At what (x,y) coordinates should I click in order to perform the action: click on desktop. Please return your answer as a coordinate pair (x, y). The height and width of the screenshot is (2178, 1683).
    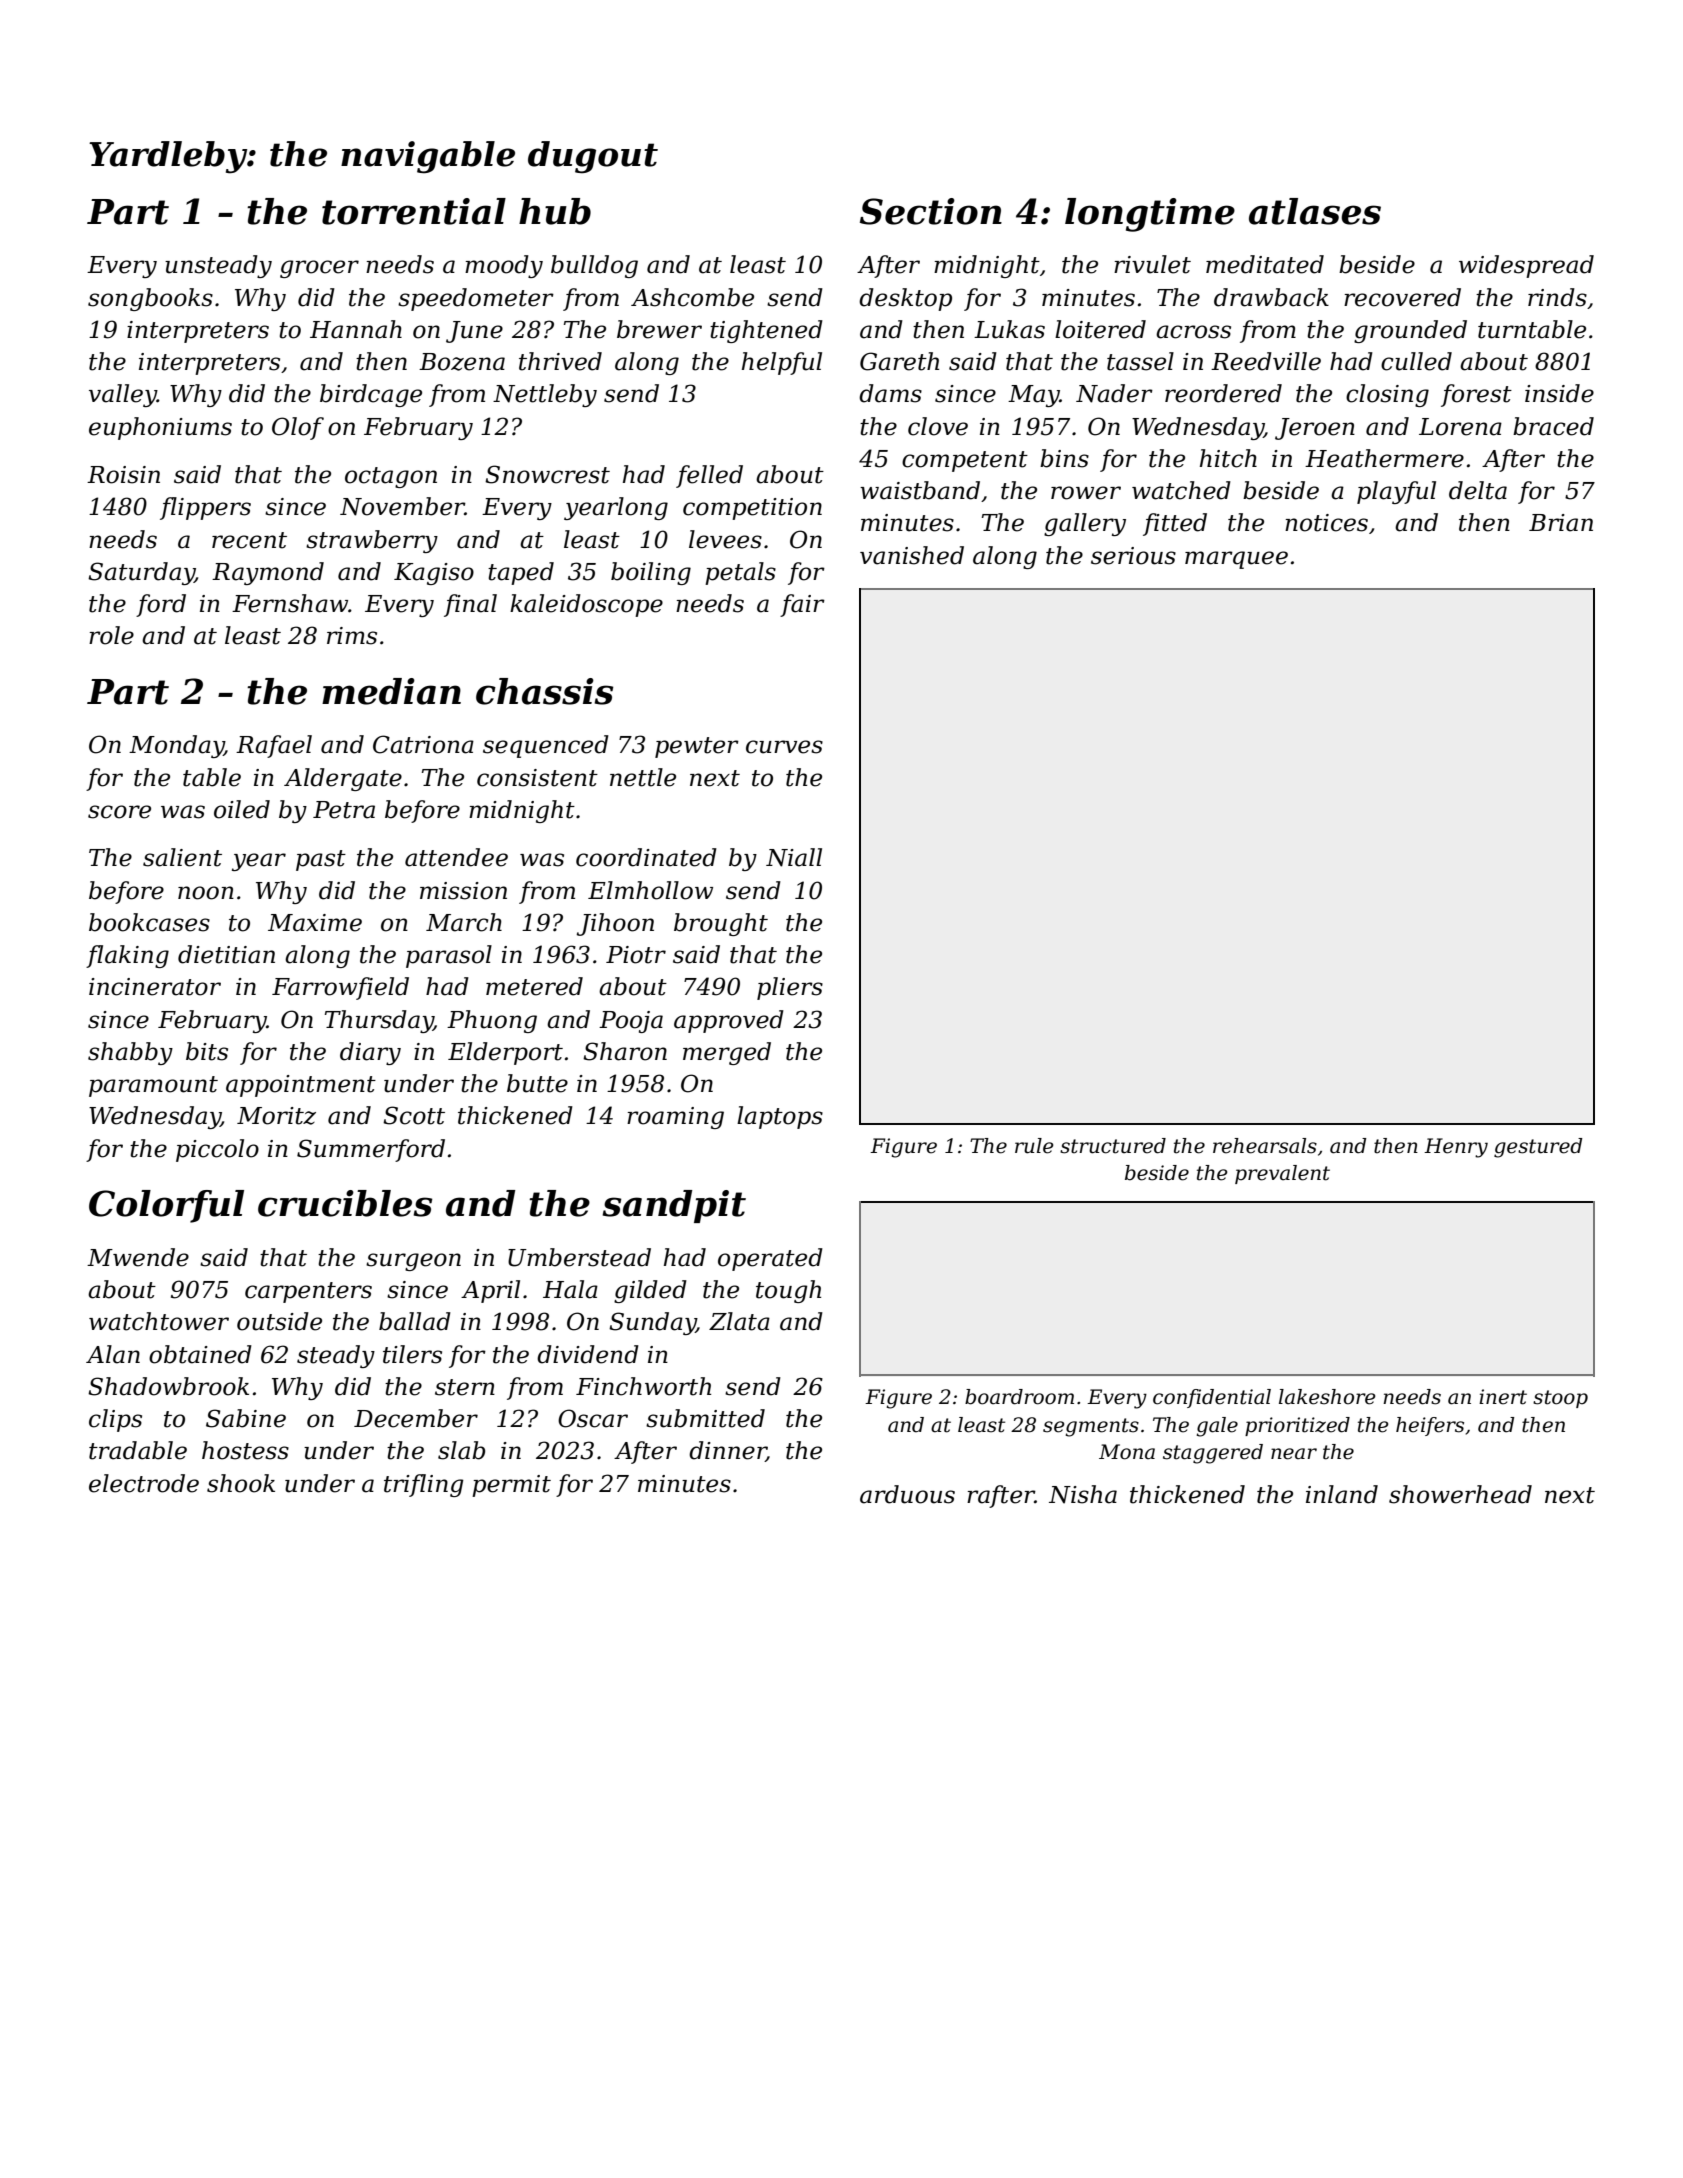
    Looking at the image, I should click on (905, 299).
